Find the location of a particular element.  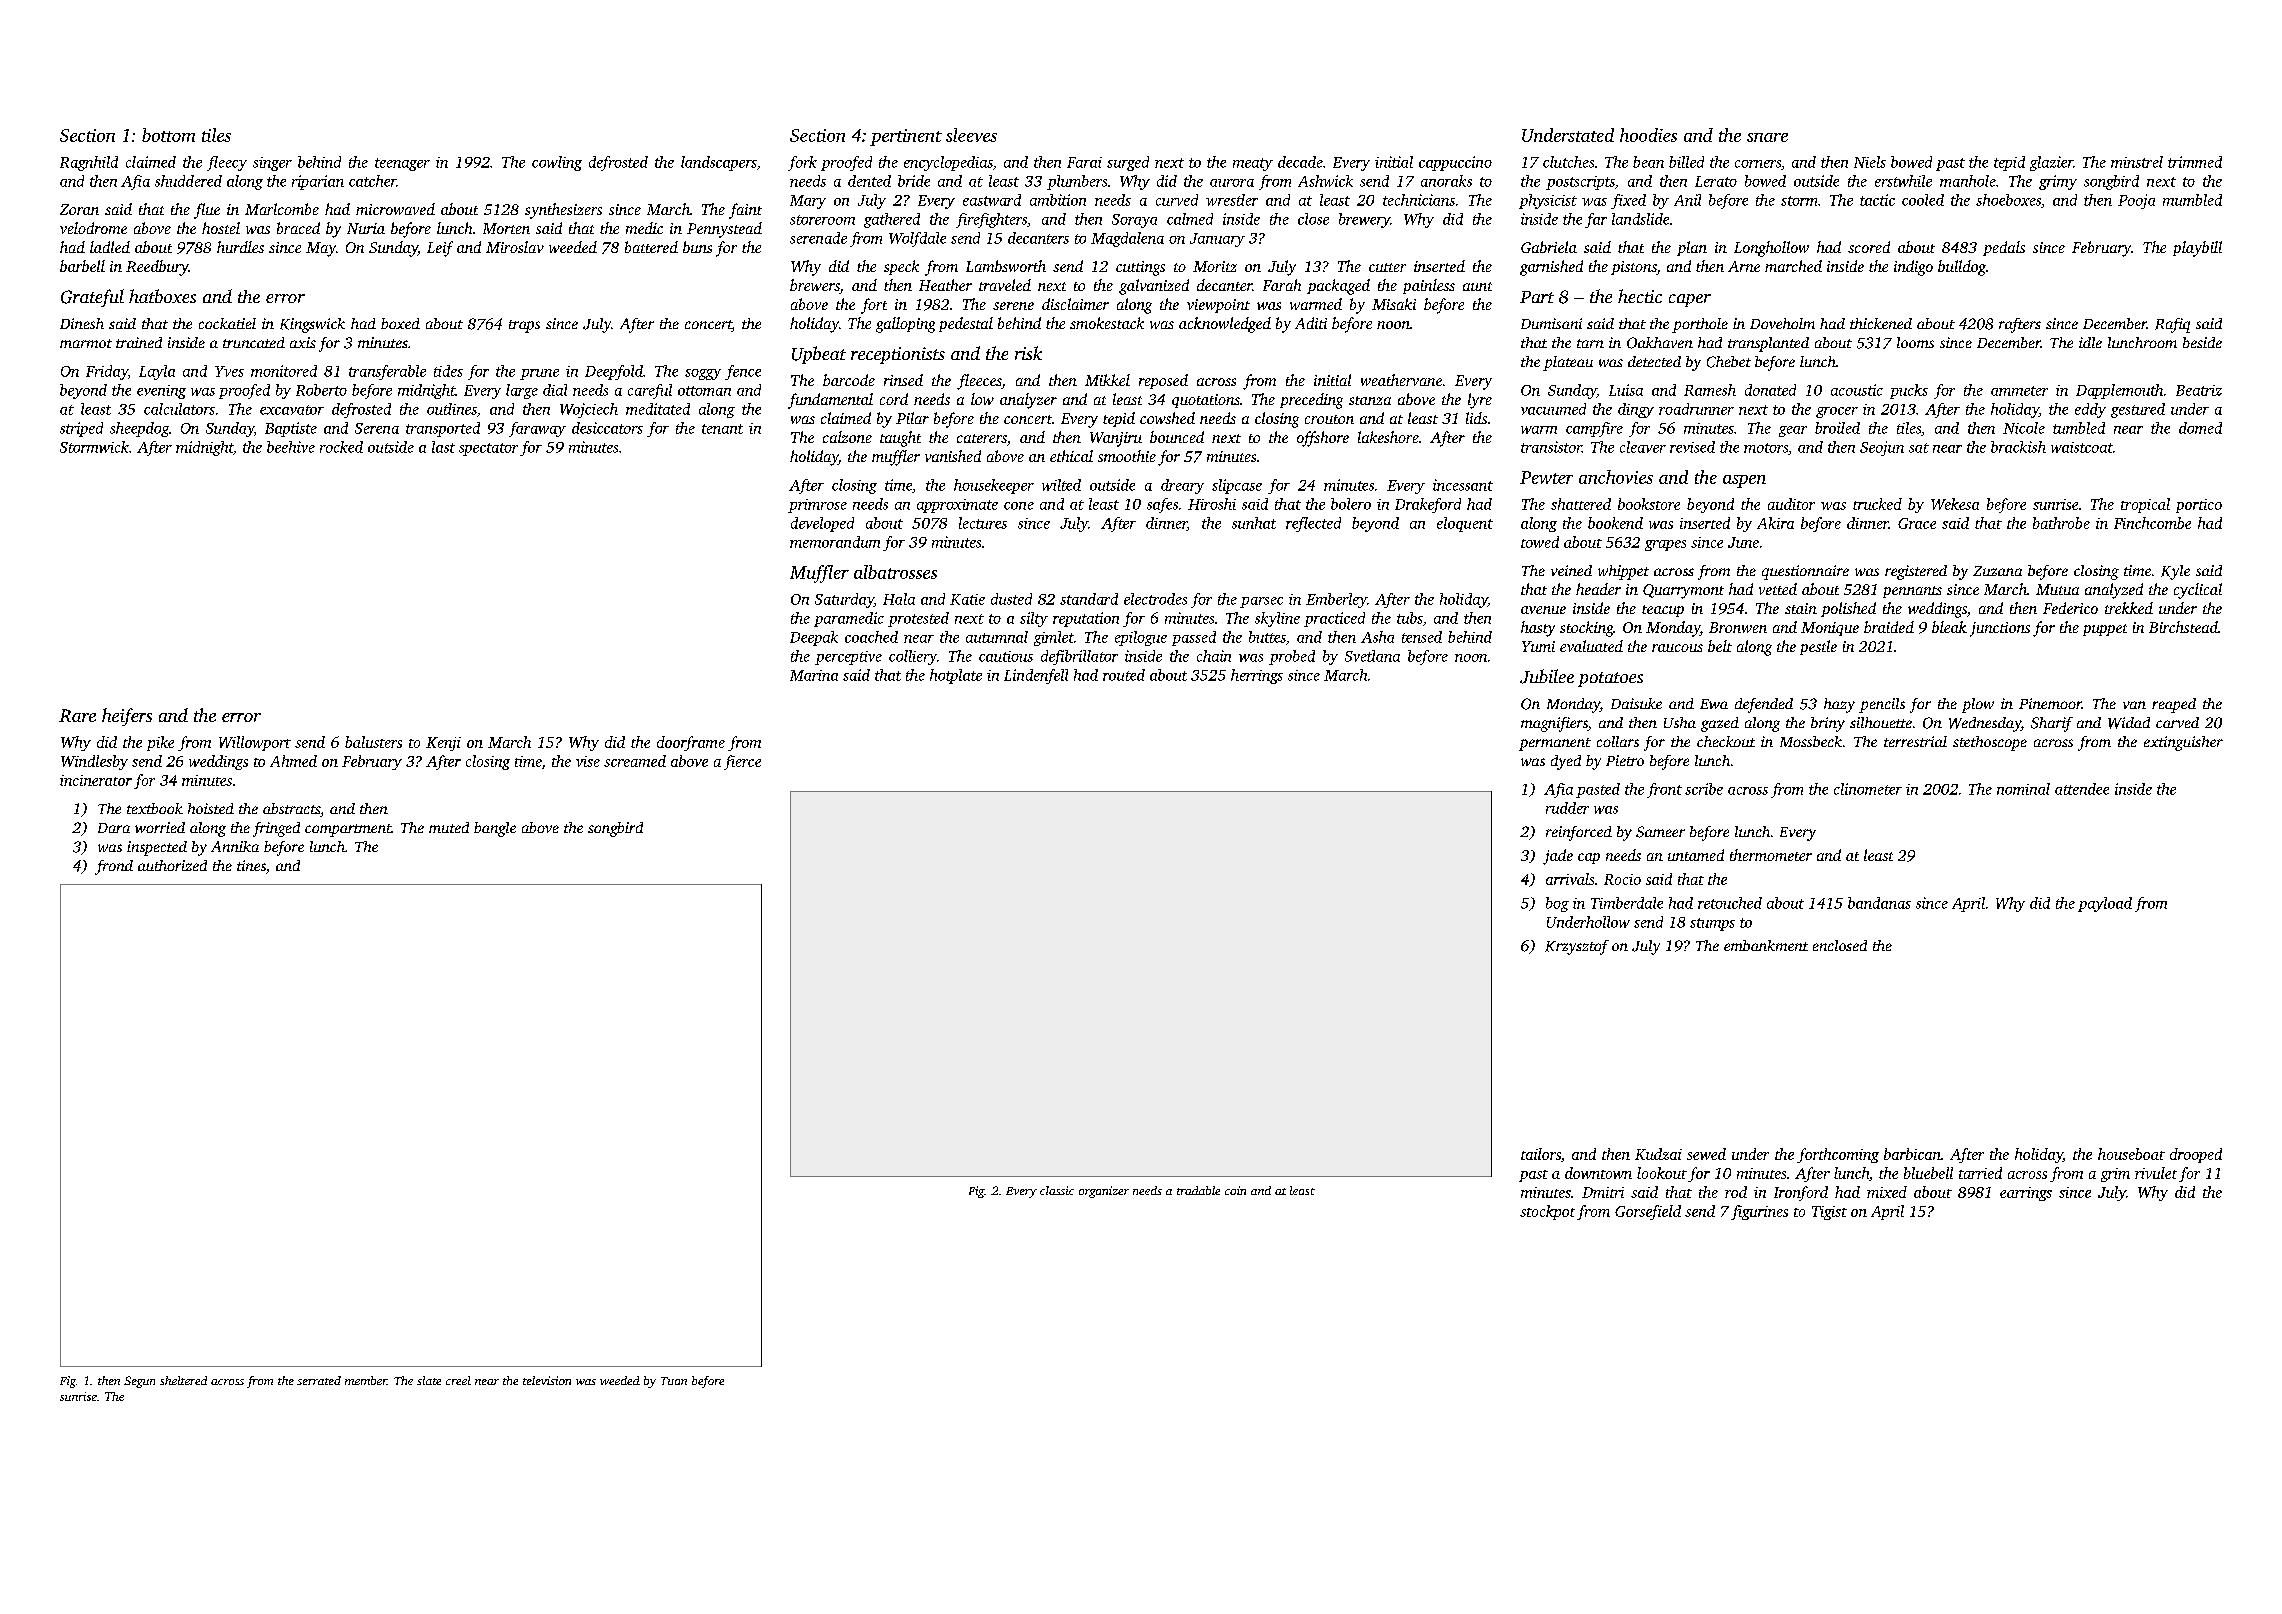

memorandum is located at coordinates (835, 542).
